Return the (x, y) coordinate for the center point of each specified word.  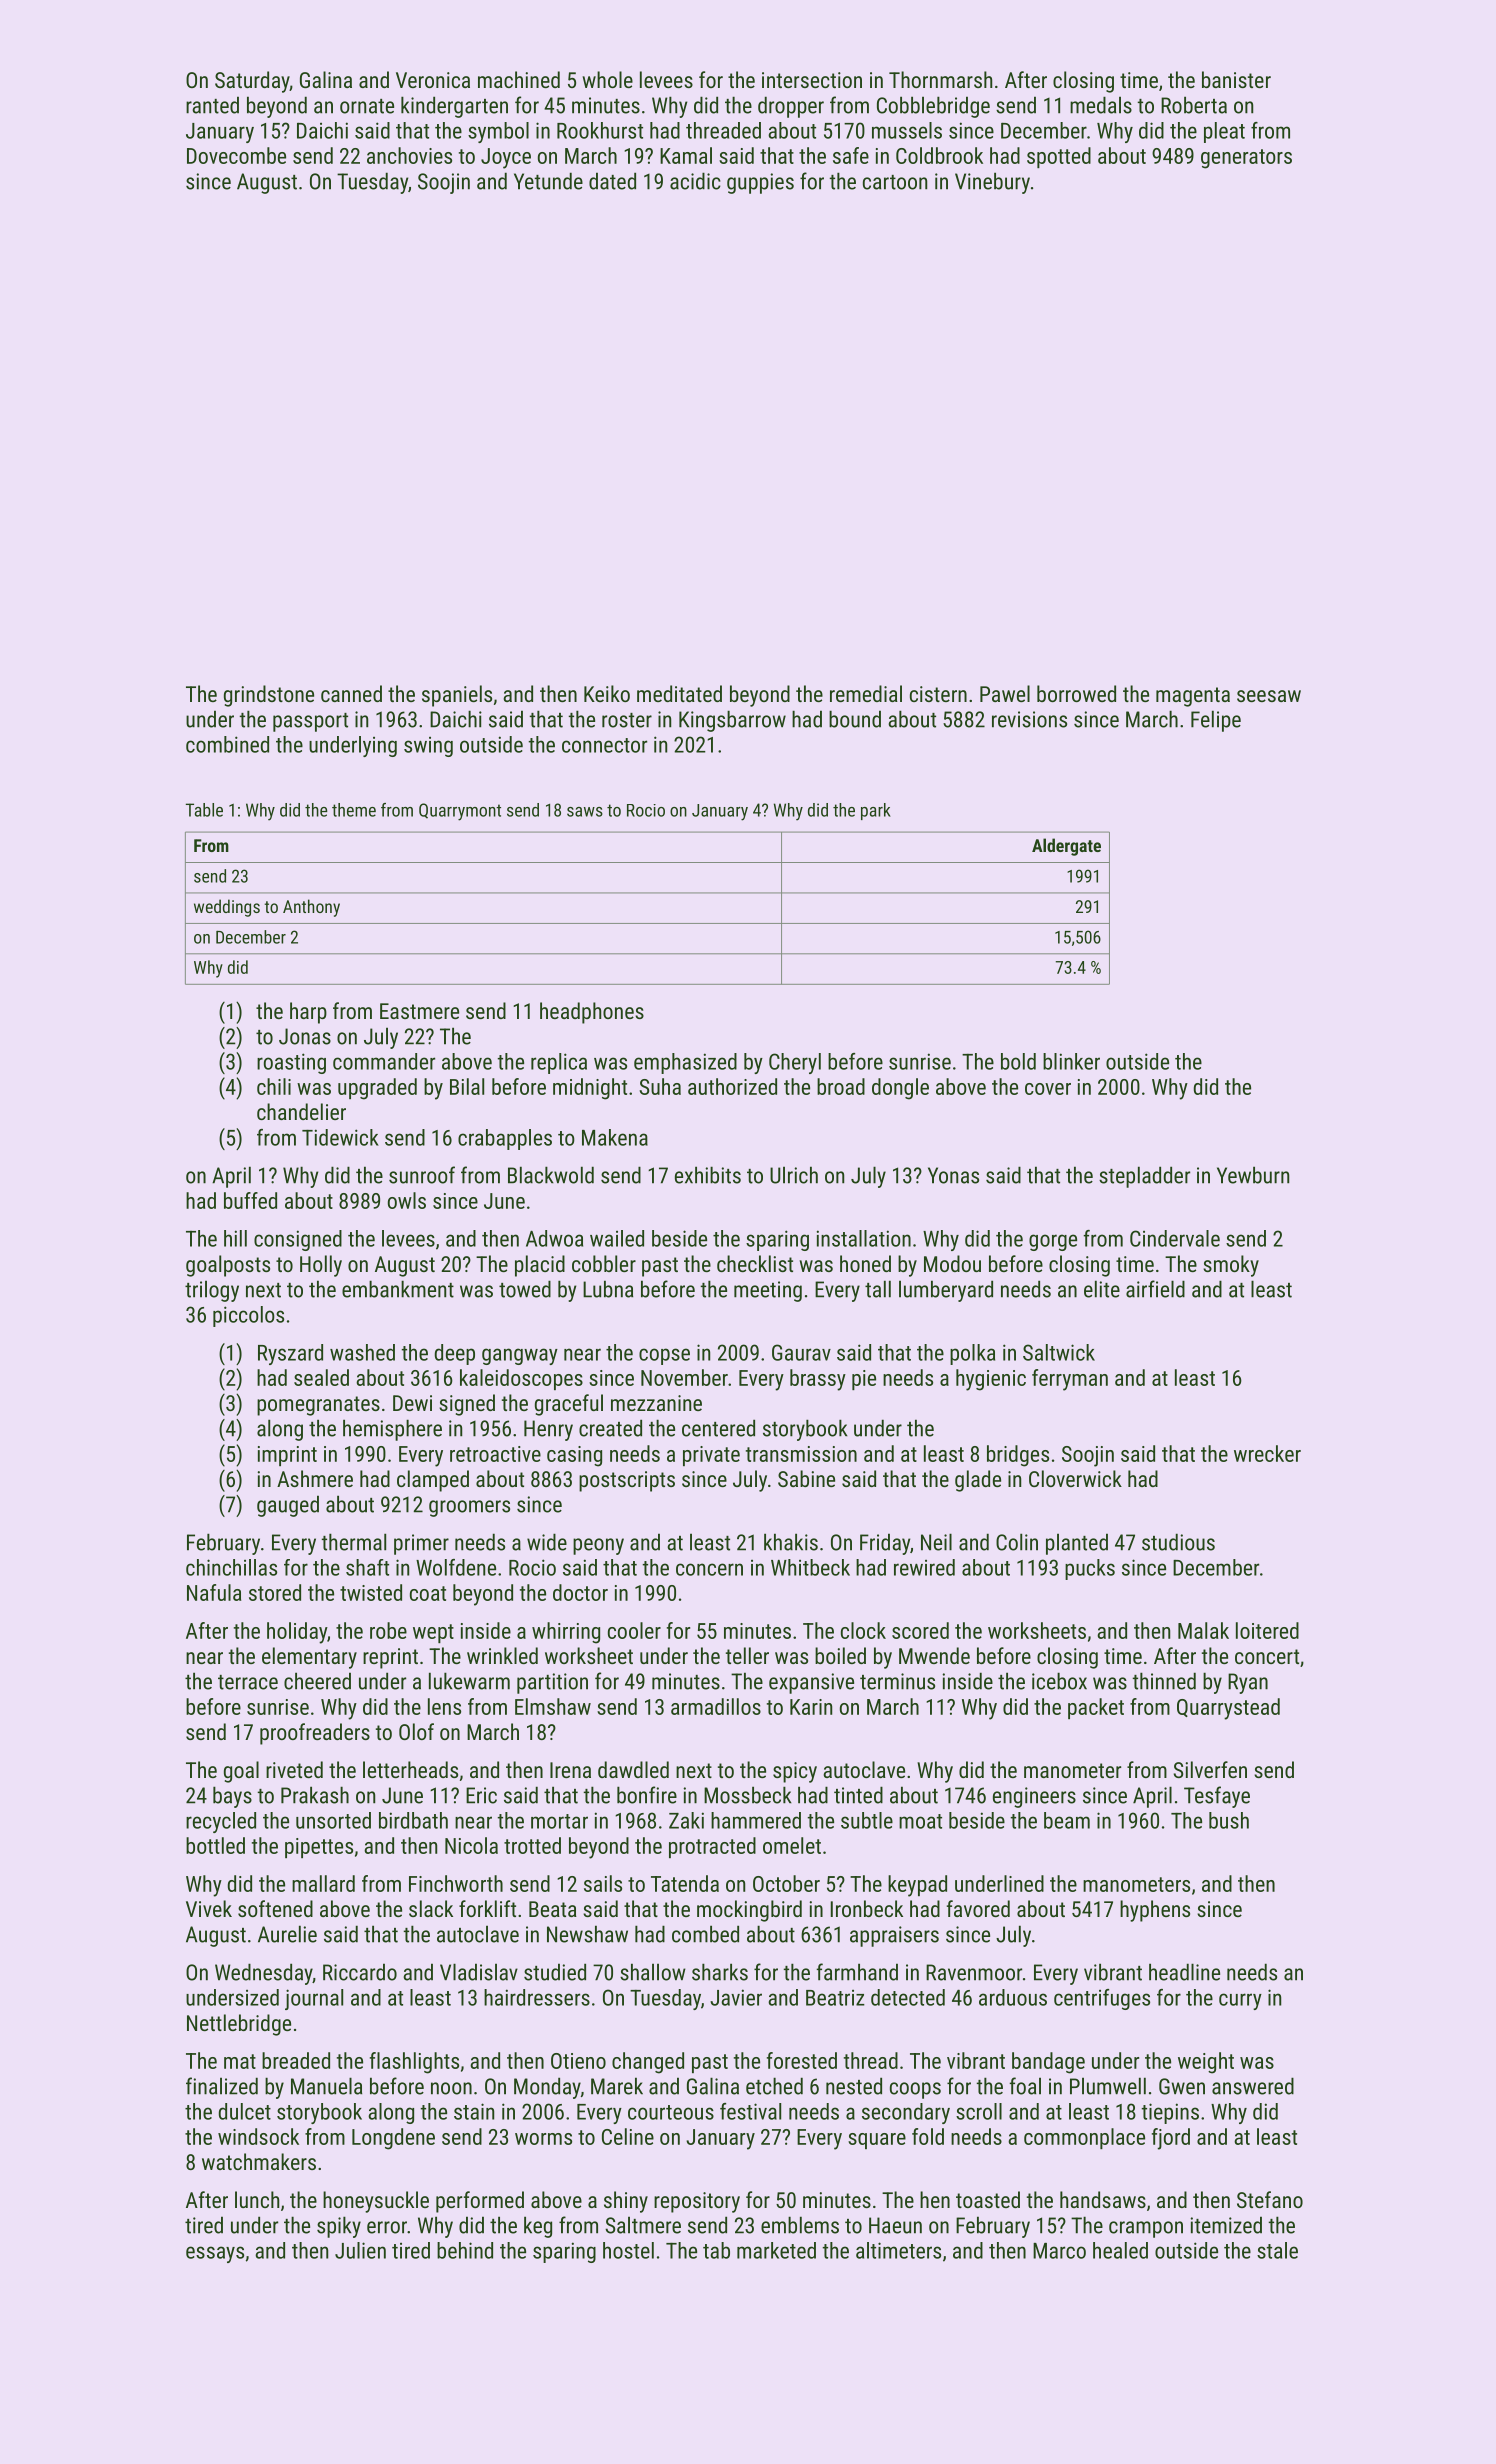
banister (1236, 79)
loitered (1267, 1630)
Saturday (252, 82)
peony (598, 1546)
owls (407, 1200)
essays (215, 2254)
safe (851, 155)
